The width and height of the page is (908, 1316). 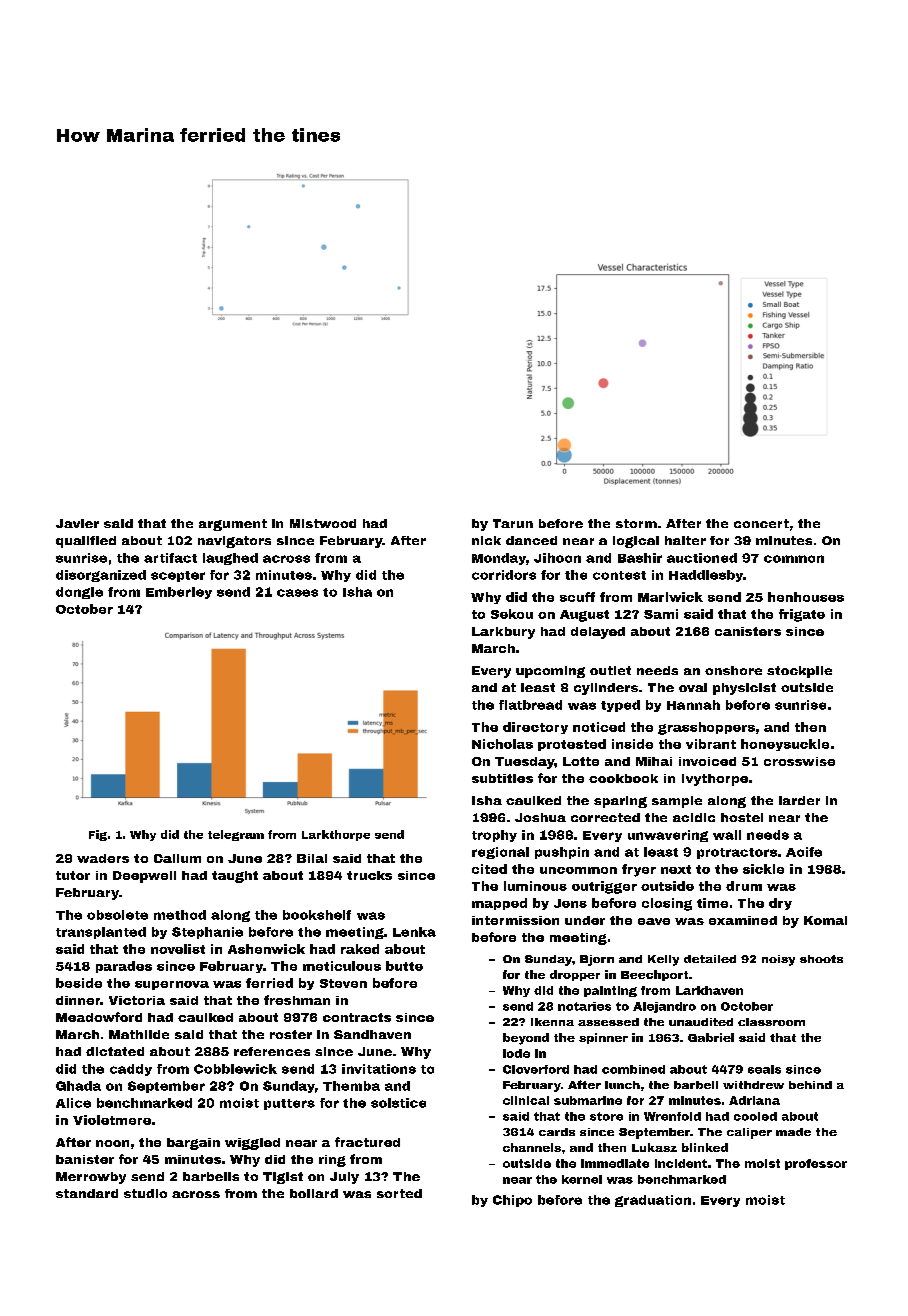 I want to click on Gabriel, so click(x=711, y=1037).
